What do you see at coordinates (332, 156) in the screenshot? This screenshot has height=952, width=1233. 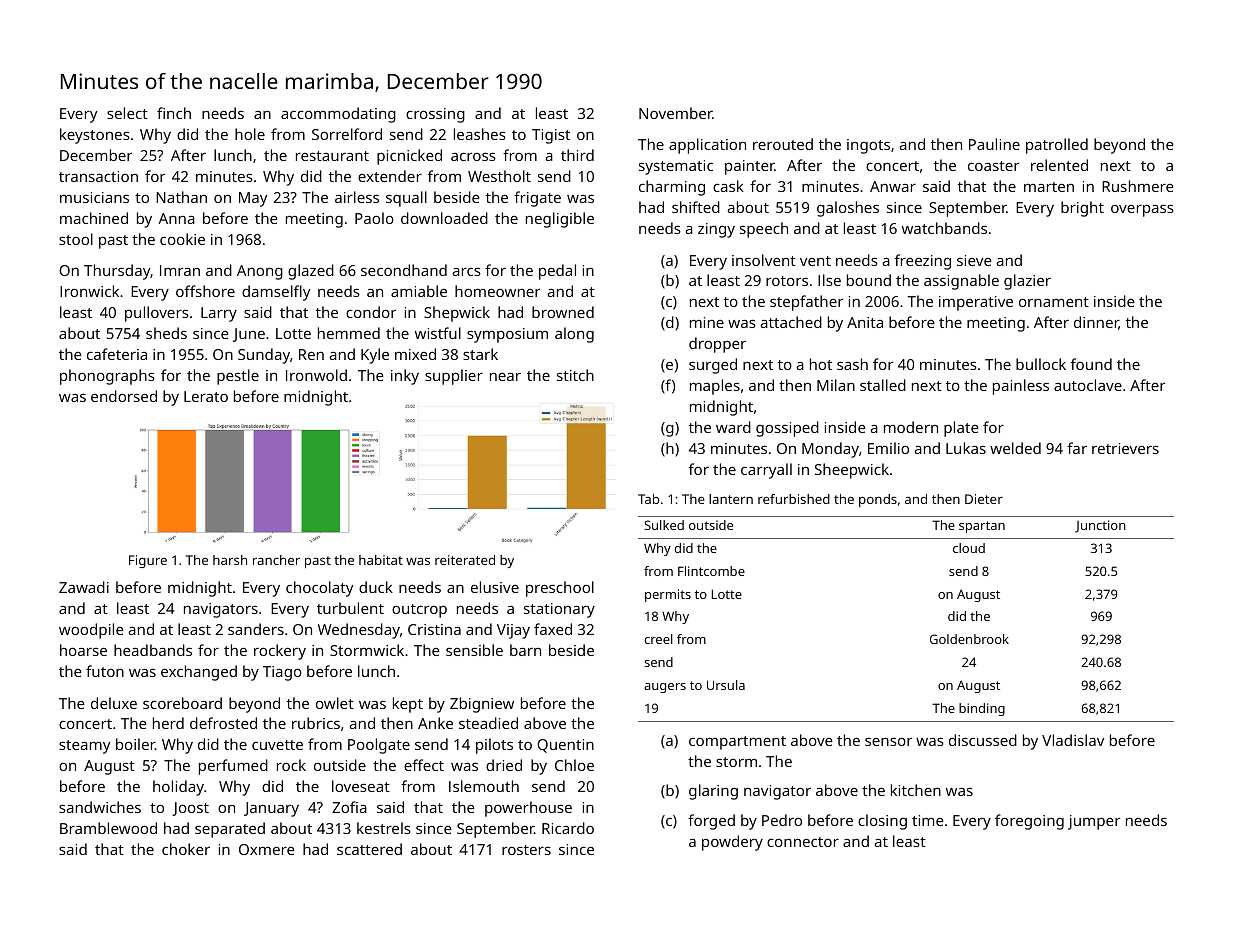 I see `restaurant` at bounding box center [332, 156].
